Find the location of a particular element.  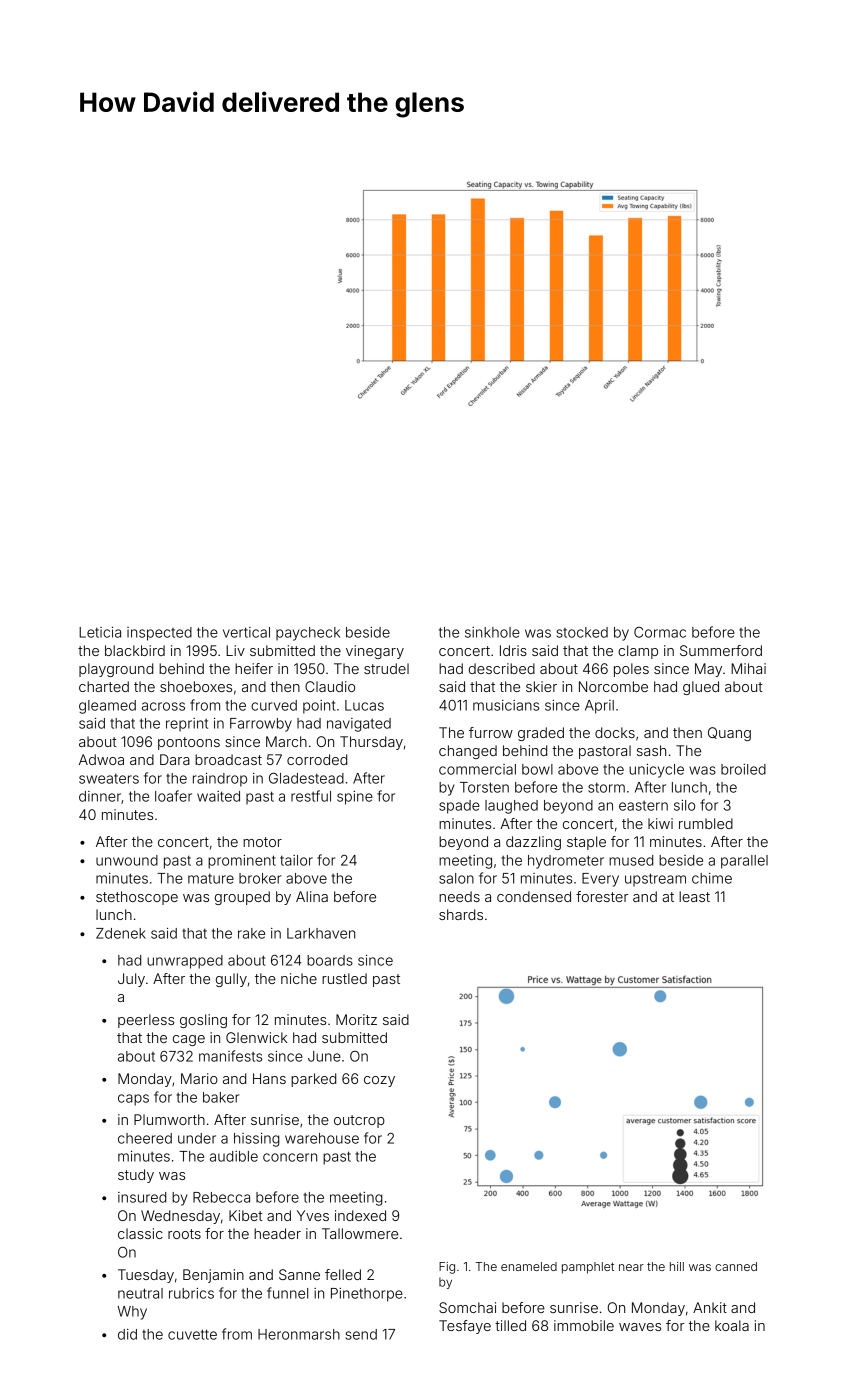

chime is located at coordinates (712, 878).
